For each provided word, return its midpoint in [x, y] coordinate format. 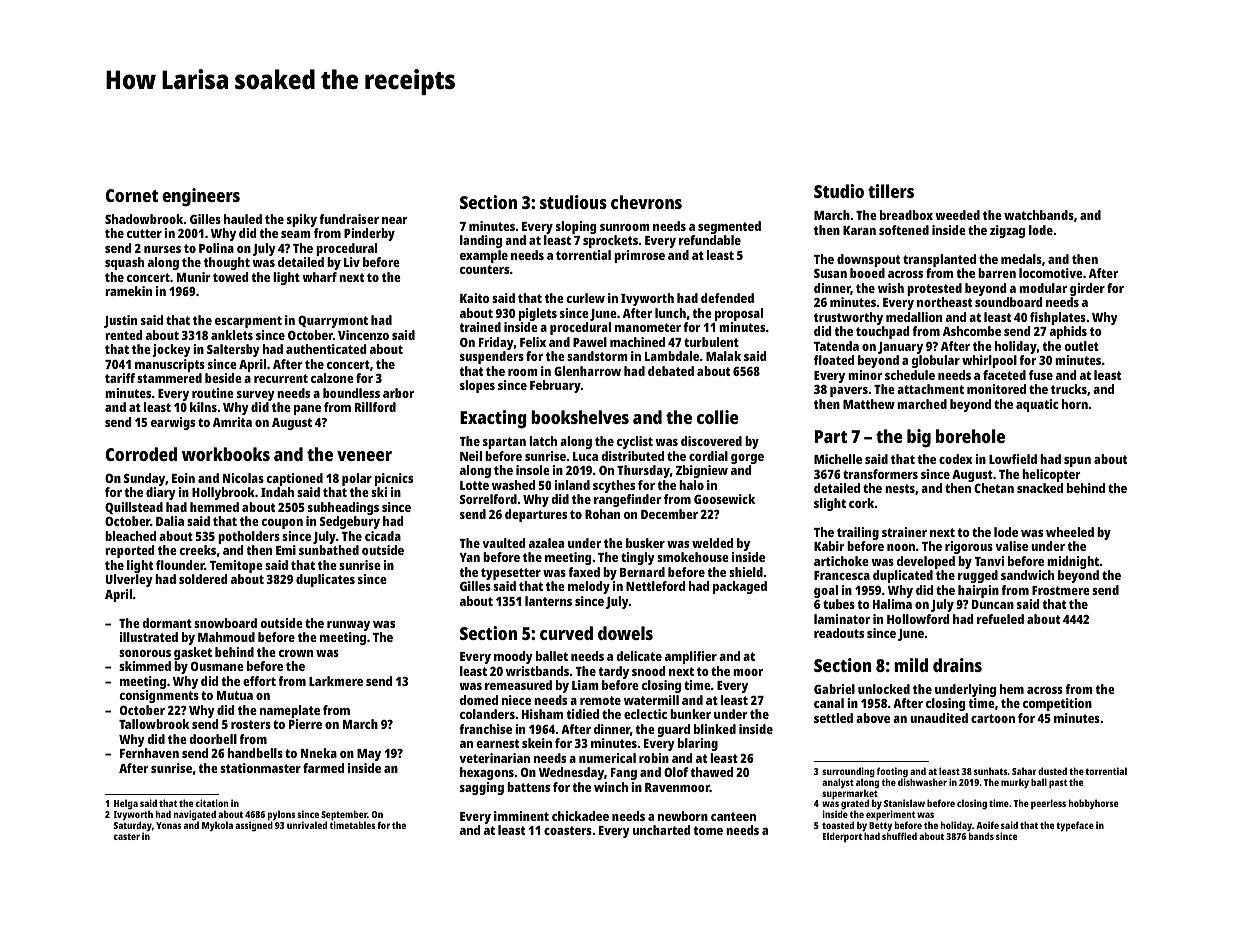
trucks [1069, 389]
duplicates [325, 580]
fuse [1041, 375]
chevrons [646, 202]
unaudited [939, 718]
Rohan [602, 514]
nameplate [290, 711]
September [344, 816]
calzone [332, 378]
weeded [957, 215]
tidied [583, 714]
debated [671, 371]
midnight [1073, 562]
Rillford [375, 407]
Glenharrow [587, 371]
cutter [144, 233]
